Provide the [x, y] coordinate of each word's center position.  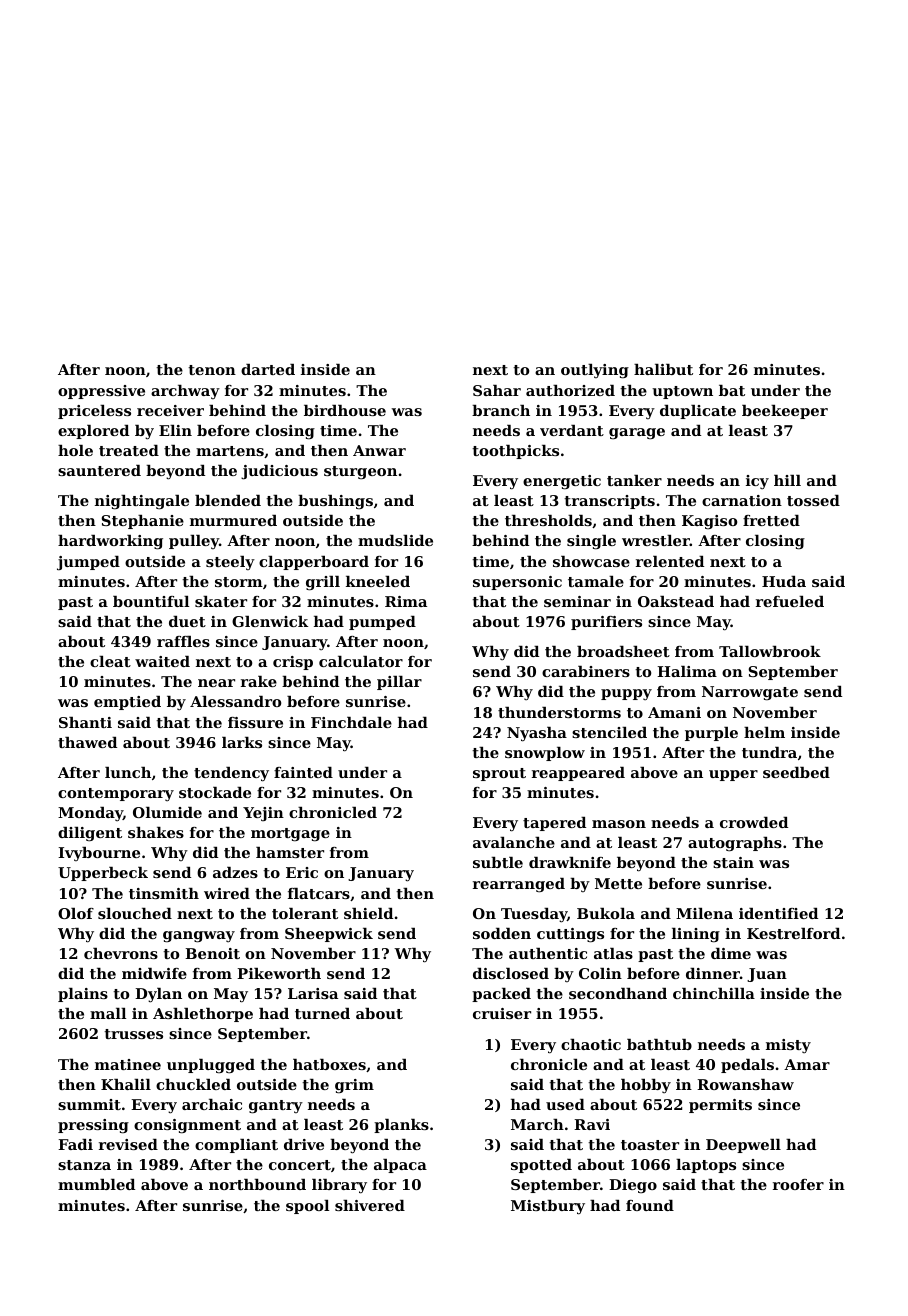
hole [75, 450]
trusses [133, 1034]
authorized [570, 390]
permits [720, 1106]
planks [401, 1126]
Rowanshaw [745, 1084]
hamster [290, 852]
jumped [88, 563]
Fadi [75, 1144]
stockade [215, 792]
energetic [562, 482]
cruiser [502, 1013]
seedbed [796, 772]
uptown [682, 392]
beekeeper [785, 412]
